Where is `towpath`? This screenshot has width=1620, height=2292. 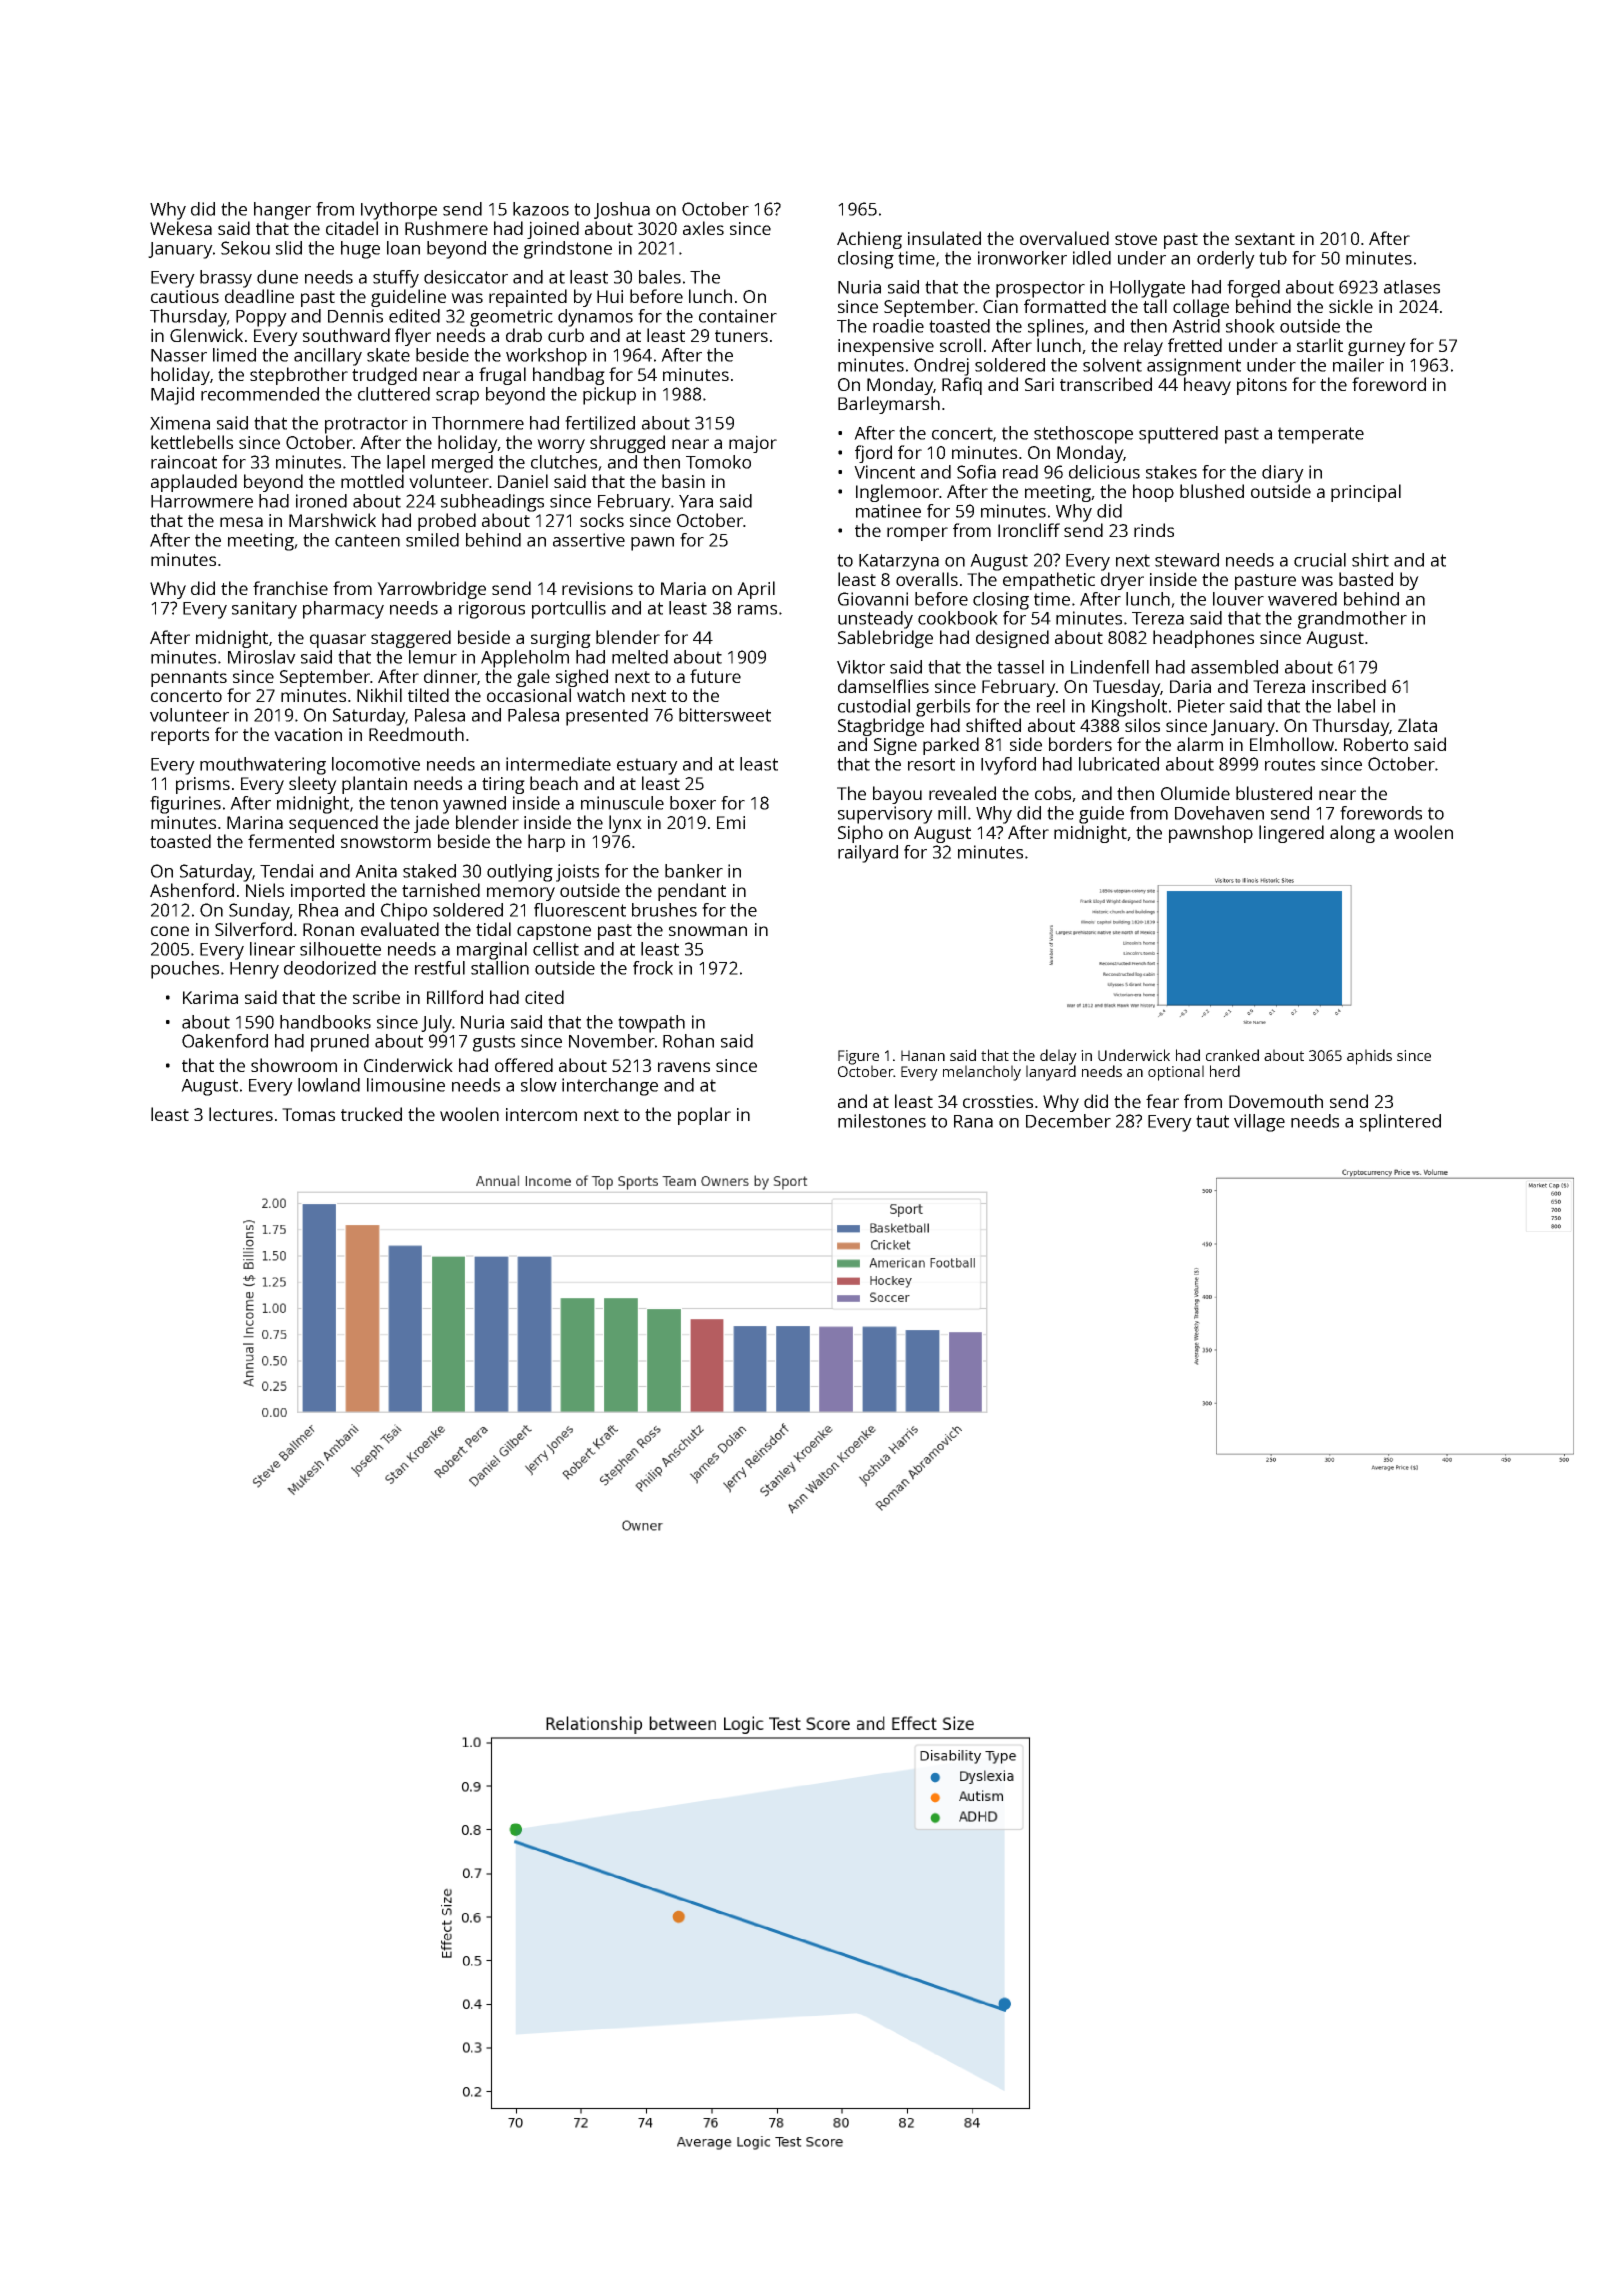 towpath is located at coordinates (651, 1024).
